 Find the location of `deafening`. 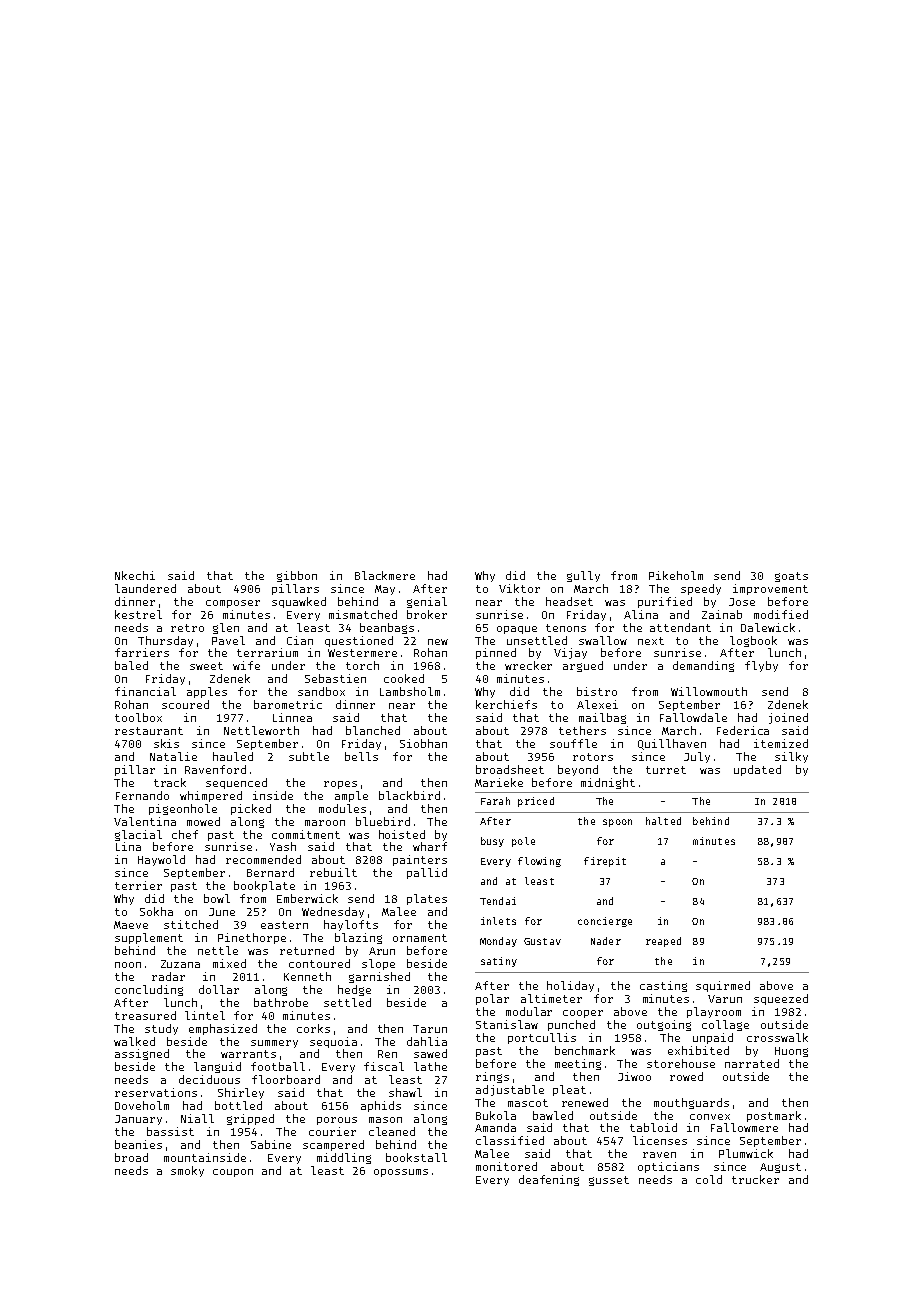

deafening is located at coordinates (549, 1180).
